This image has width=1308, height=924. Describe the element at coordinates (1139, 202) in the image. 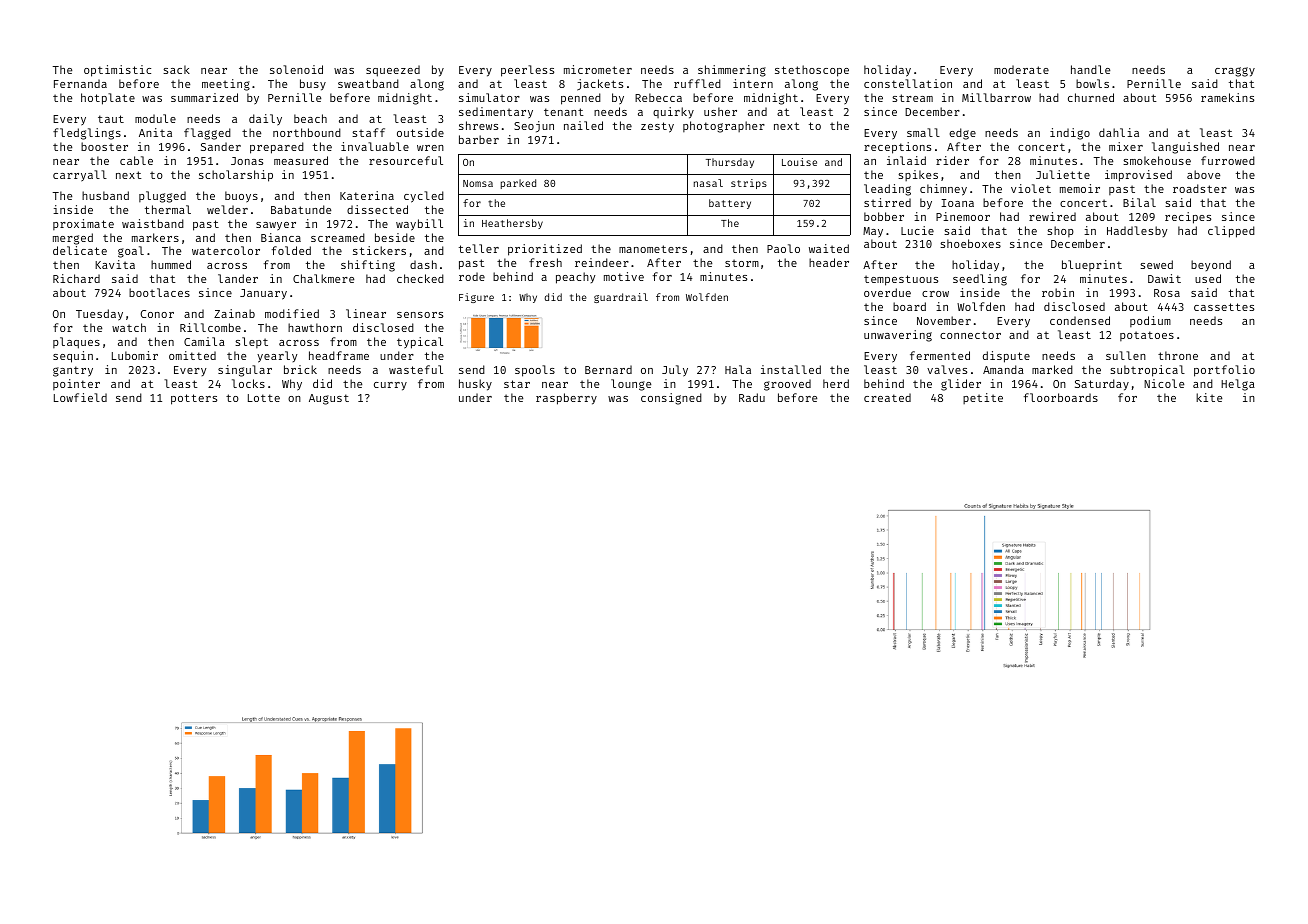

I see `Bilal` at that location.
